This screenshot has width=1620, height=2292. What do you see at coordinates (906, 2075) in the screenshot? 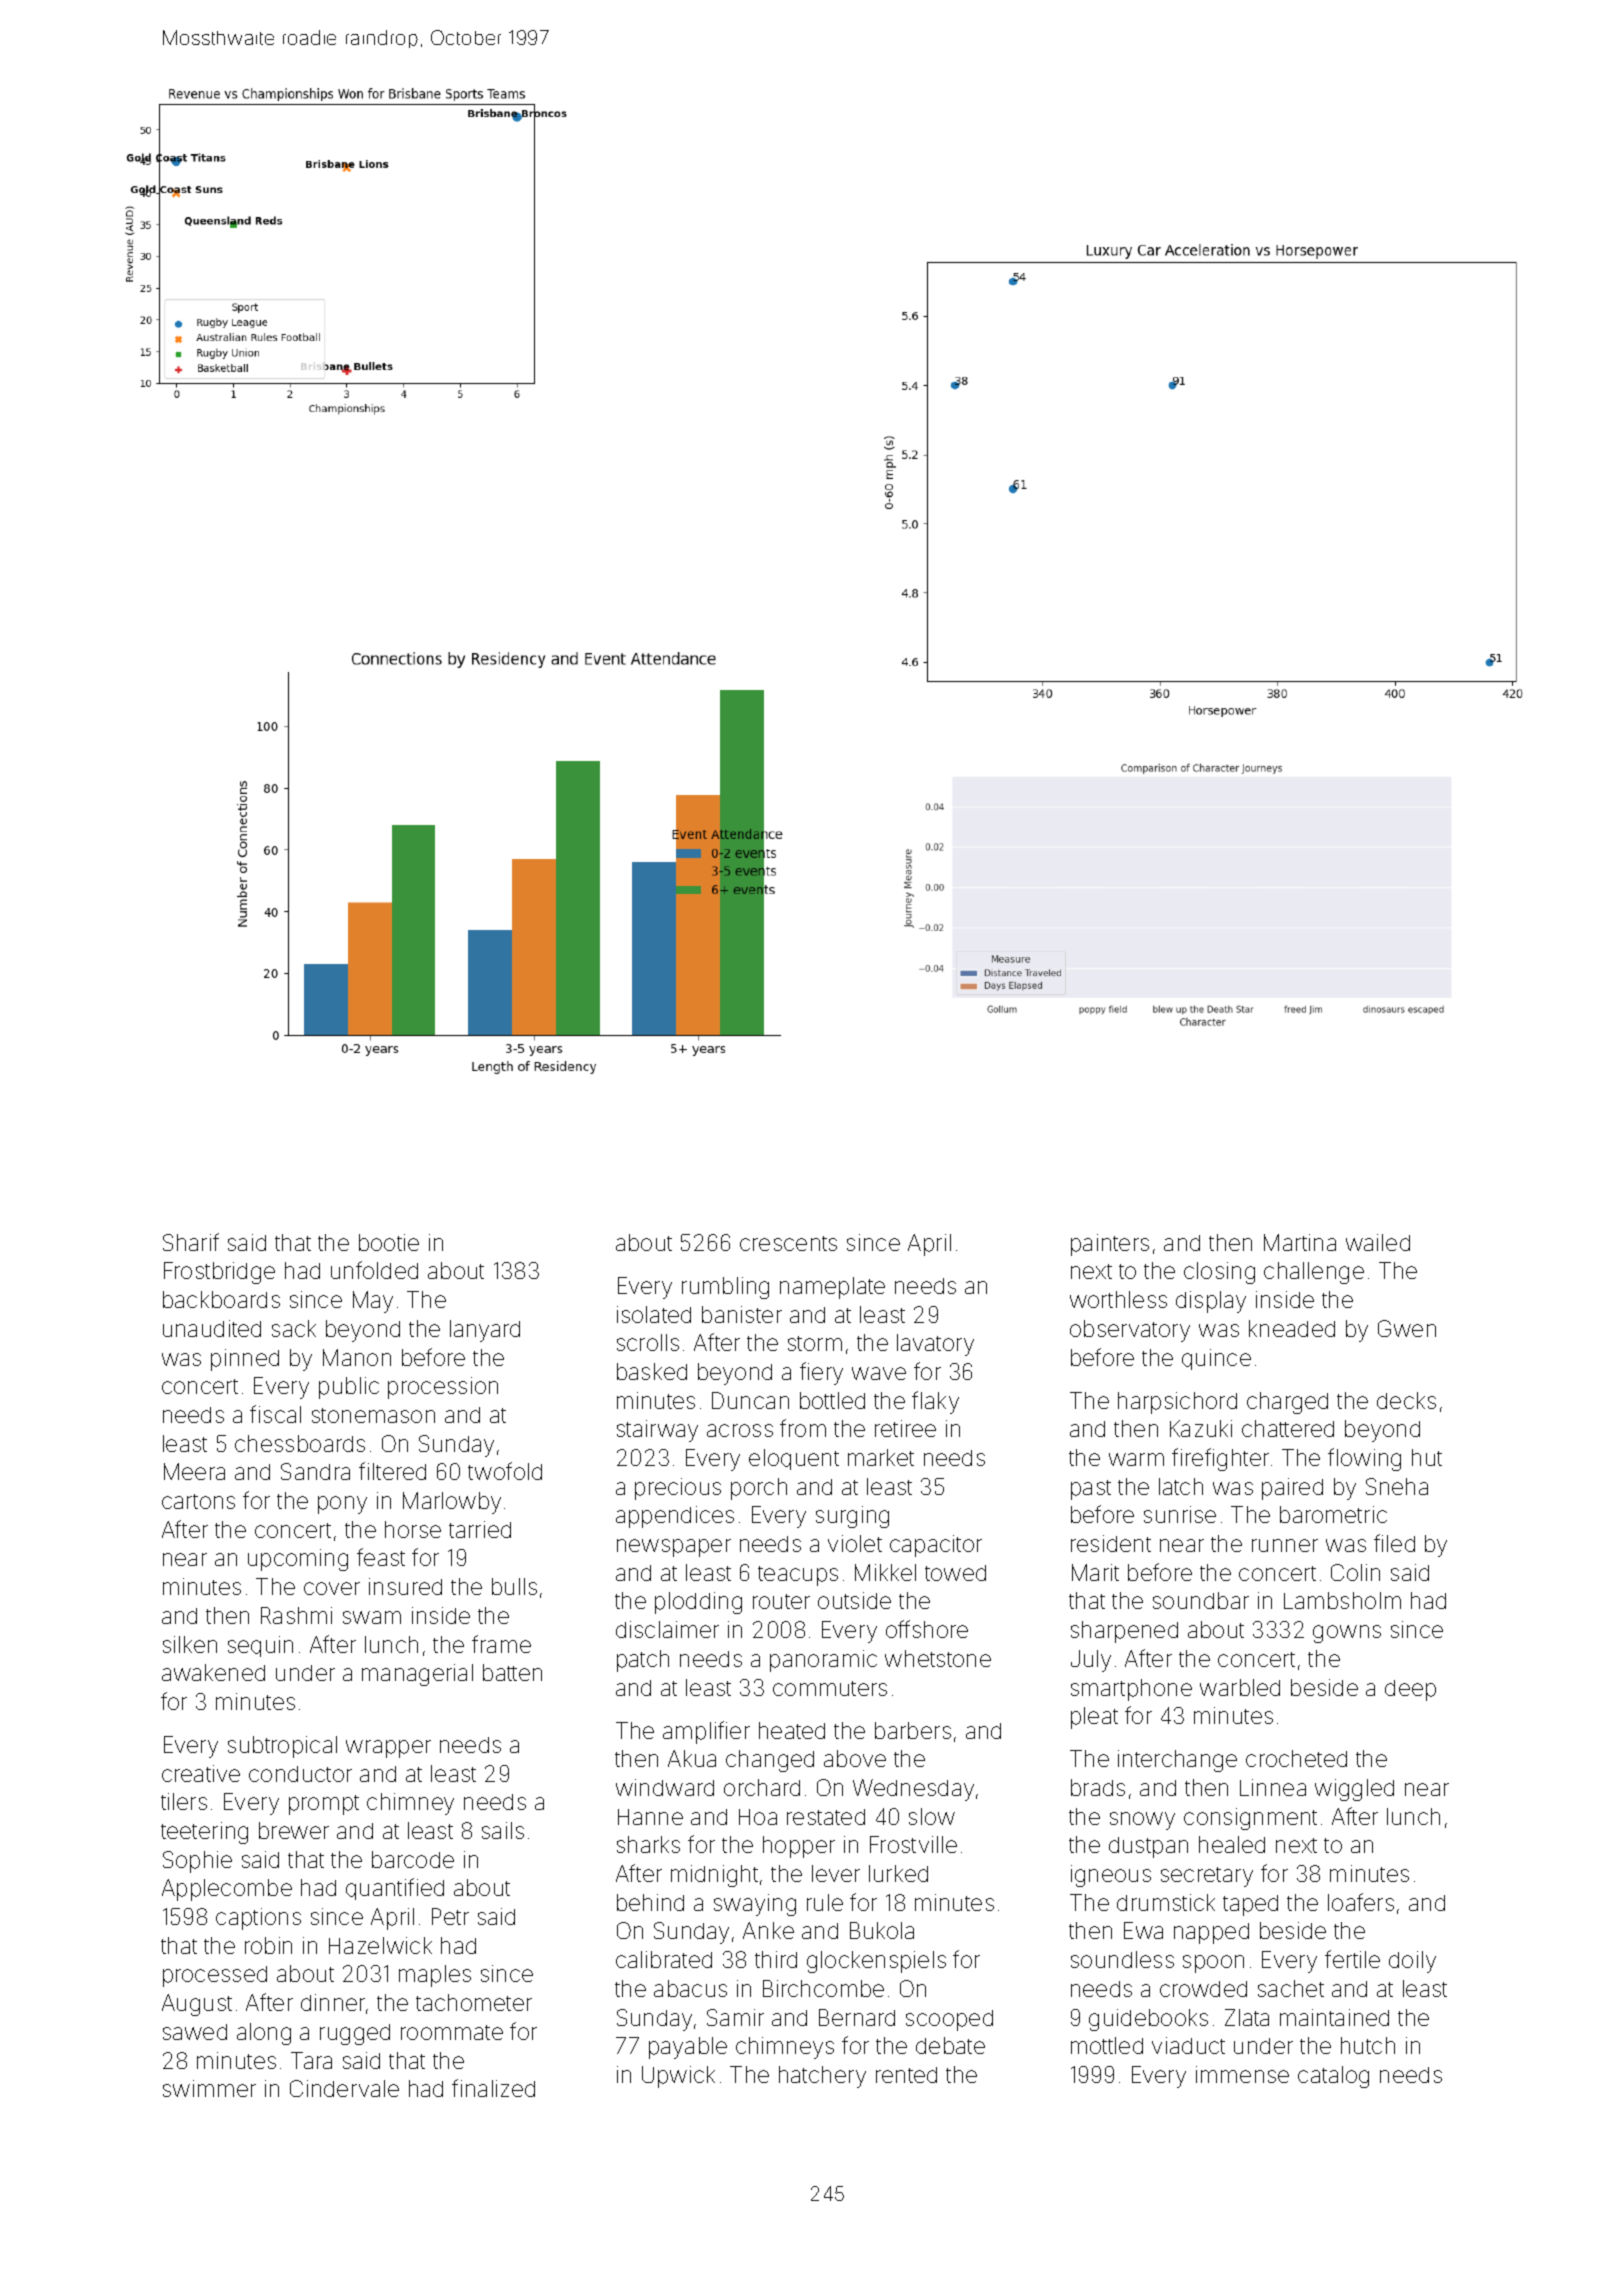
I see `rented` at bounding box center [906, 2075].
